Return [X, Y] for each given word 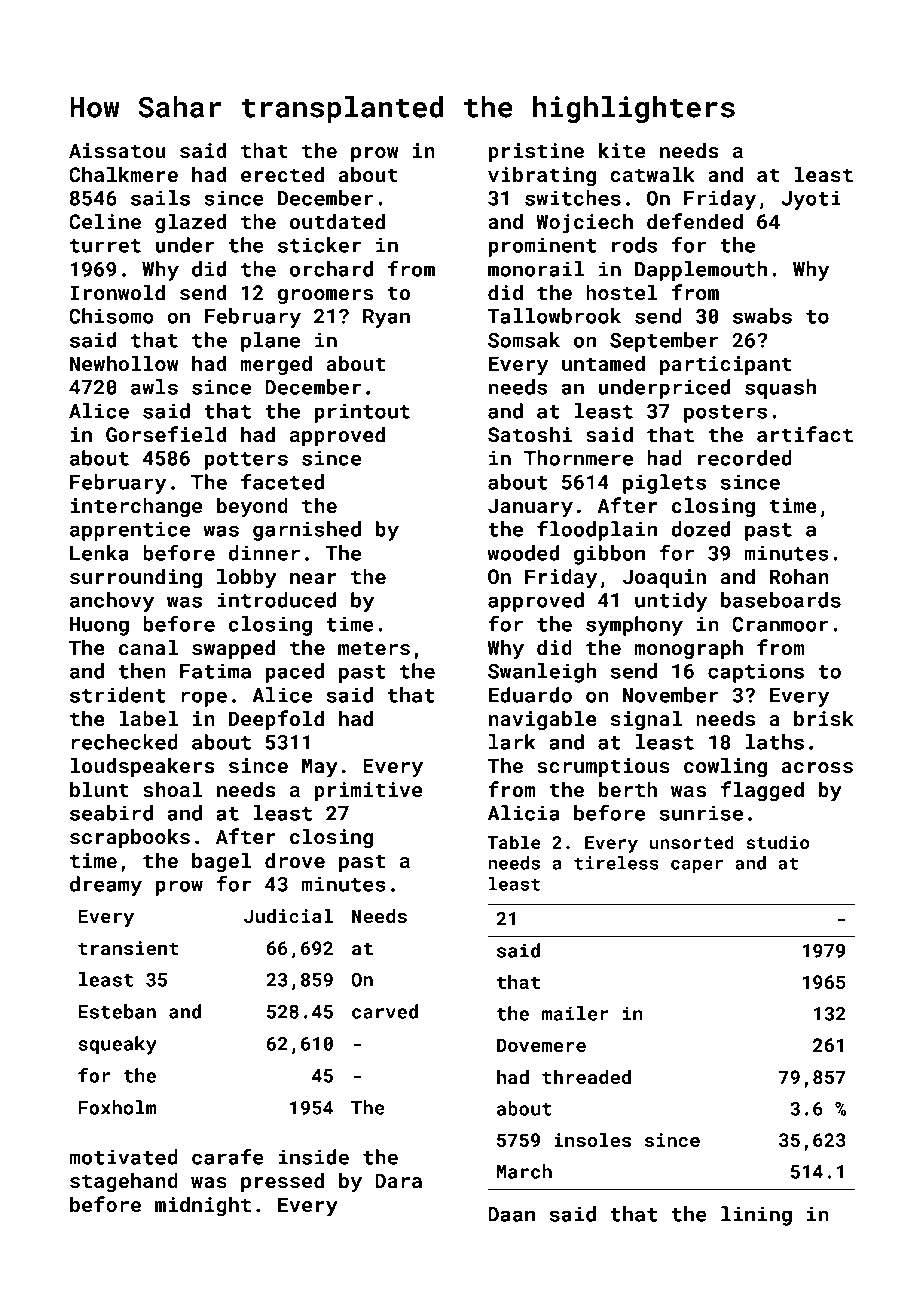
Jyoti [811, 200]
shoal [172, 789]
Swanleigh [542, 673]
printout [362, 413]
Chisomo [111, 316]
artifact [805, 434]
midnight [203, 1206]
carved [385, 1011]
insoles [592, 1140]
